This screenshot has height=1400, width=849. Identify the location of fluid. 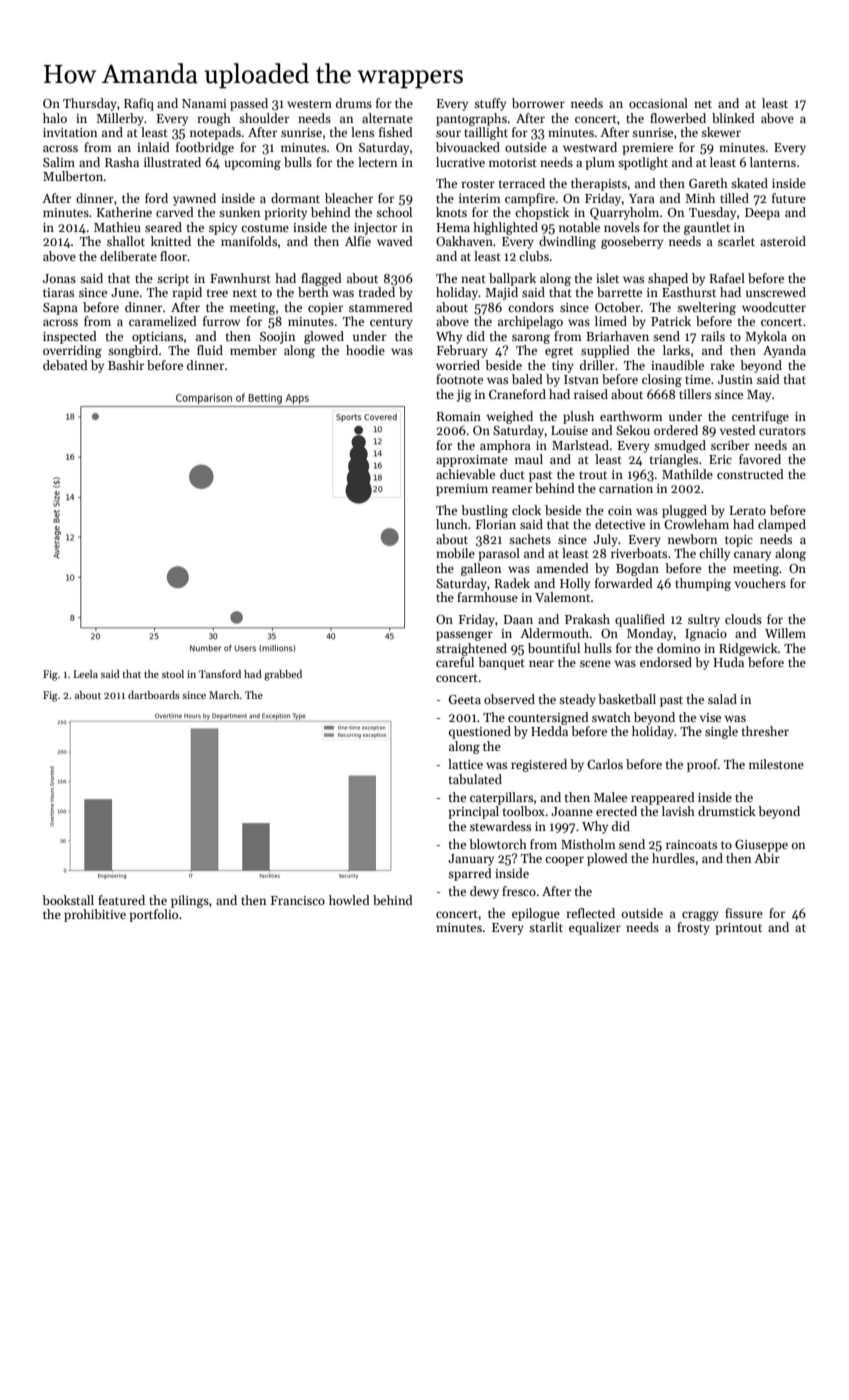
(210, 350).
